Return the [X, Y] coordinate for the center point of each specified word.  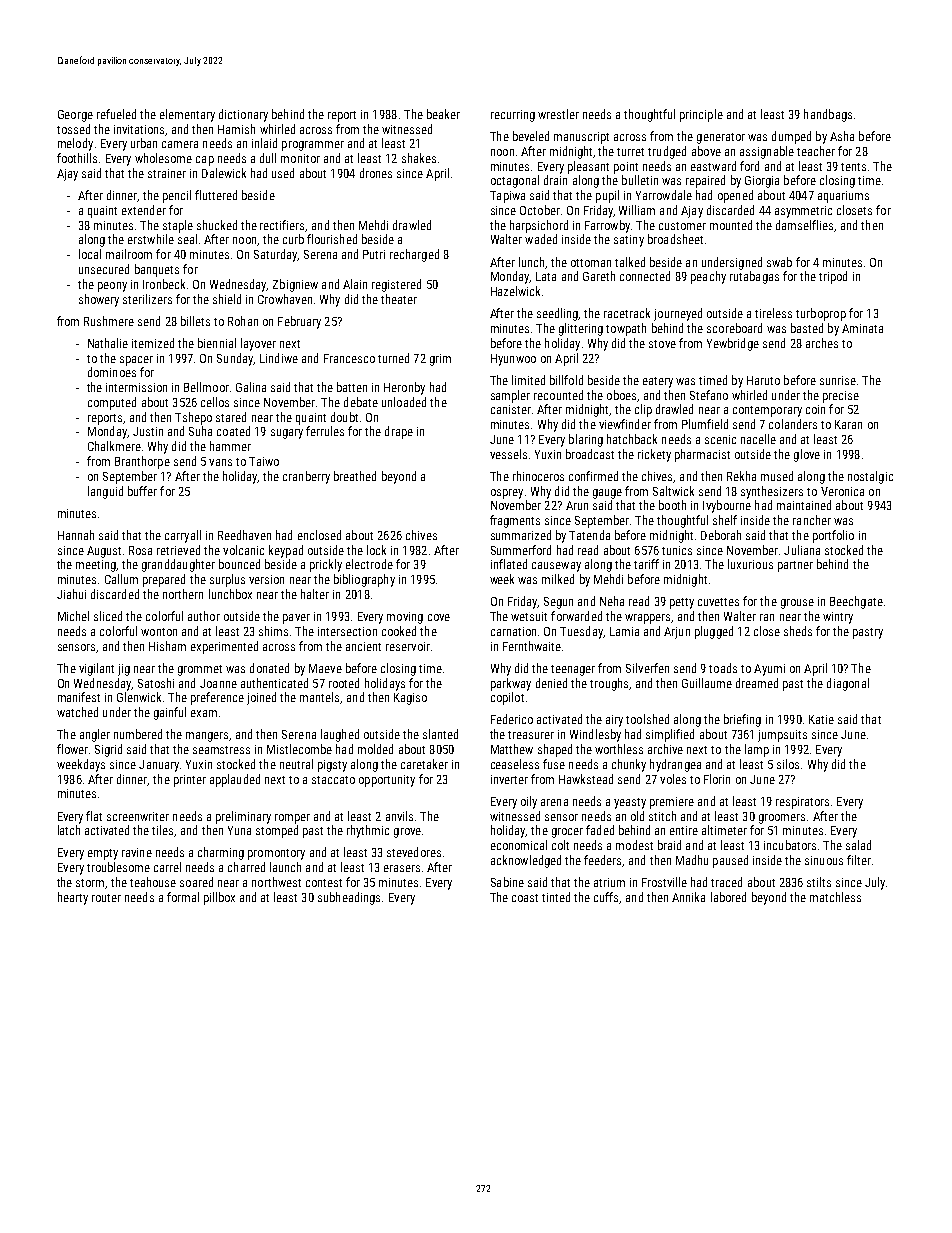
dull [268, 158]
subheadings [349, 898]
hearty [73, 898]
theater [399, 299]
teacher [816, 151]
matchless [835, 897]
